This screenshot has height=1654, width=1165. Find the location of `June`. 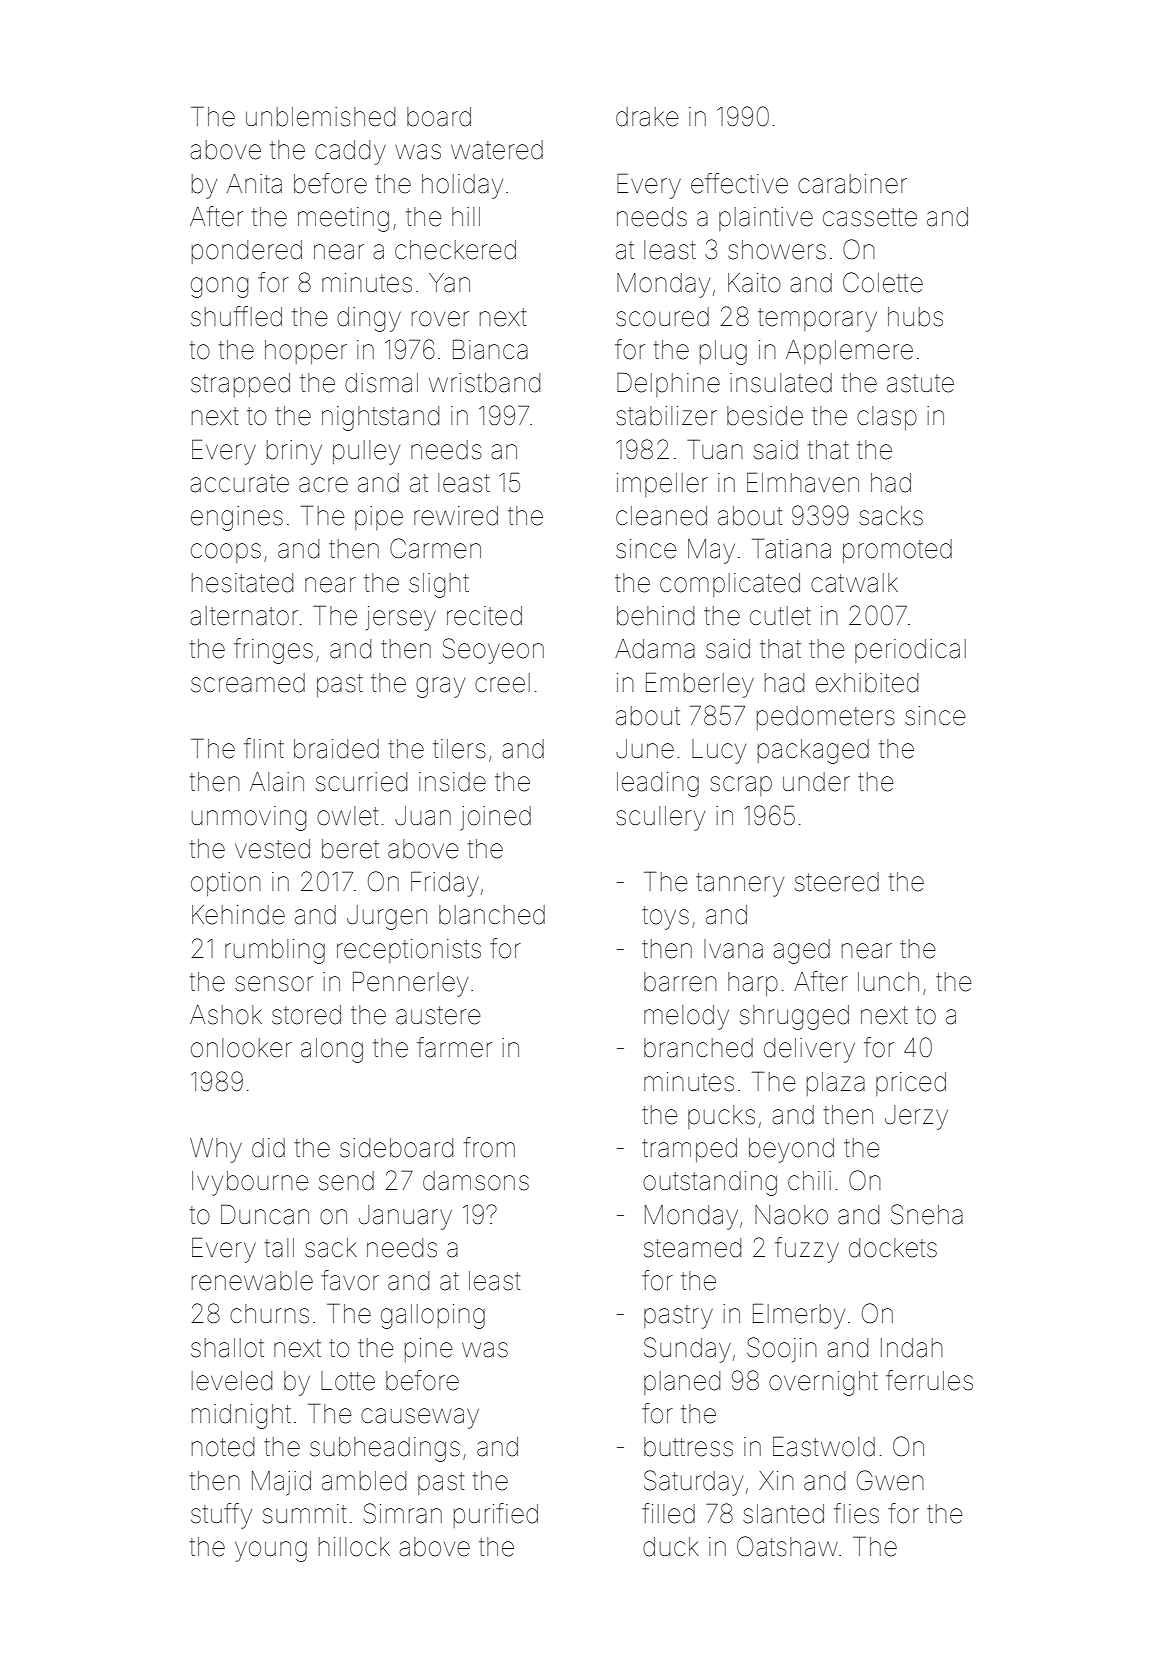

June is located at coordinates (645, 749).
